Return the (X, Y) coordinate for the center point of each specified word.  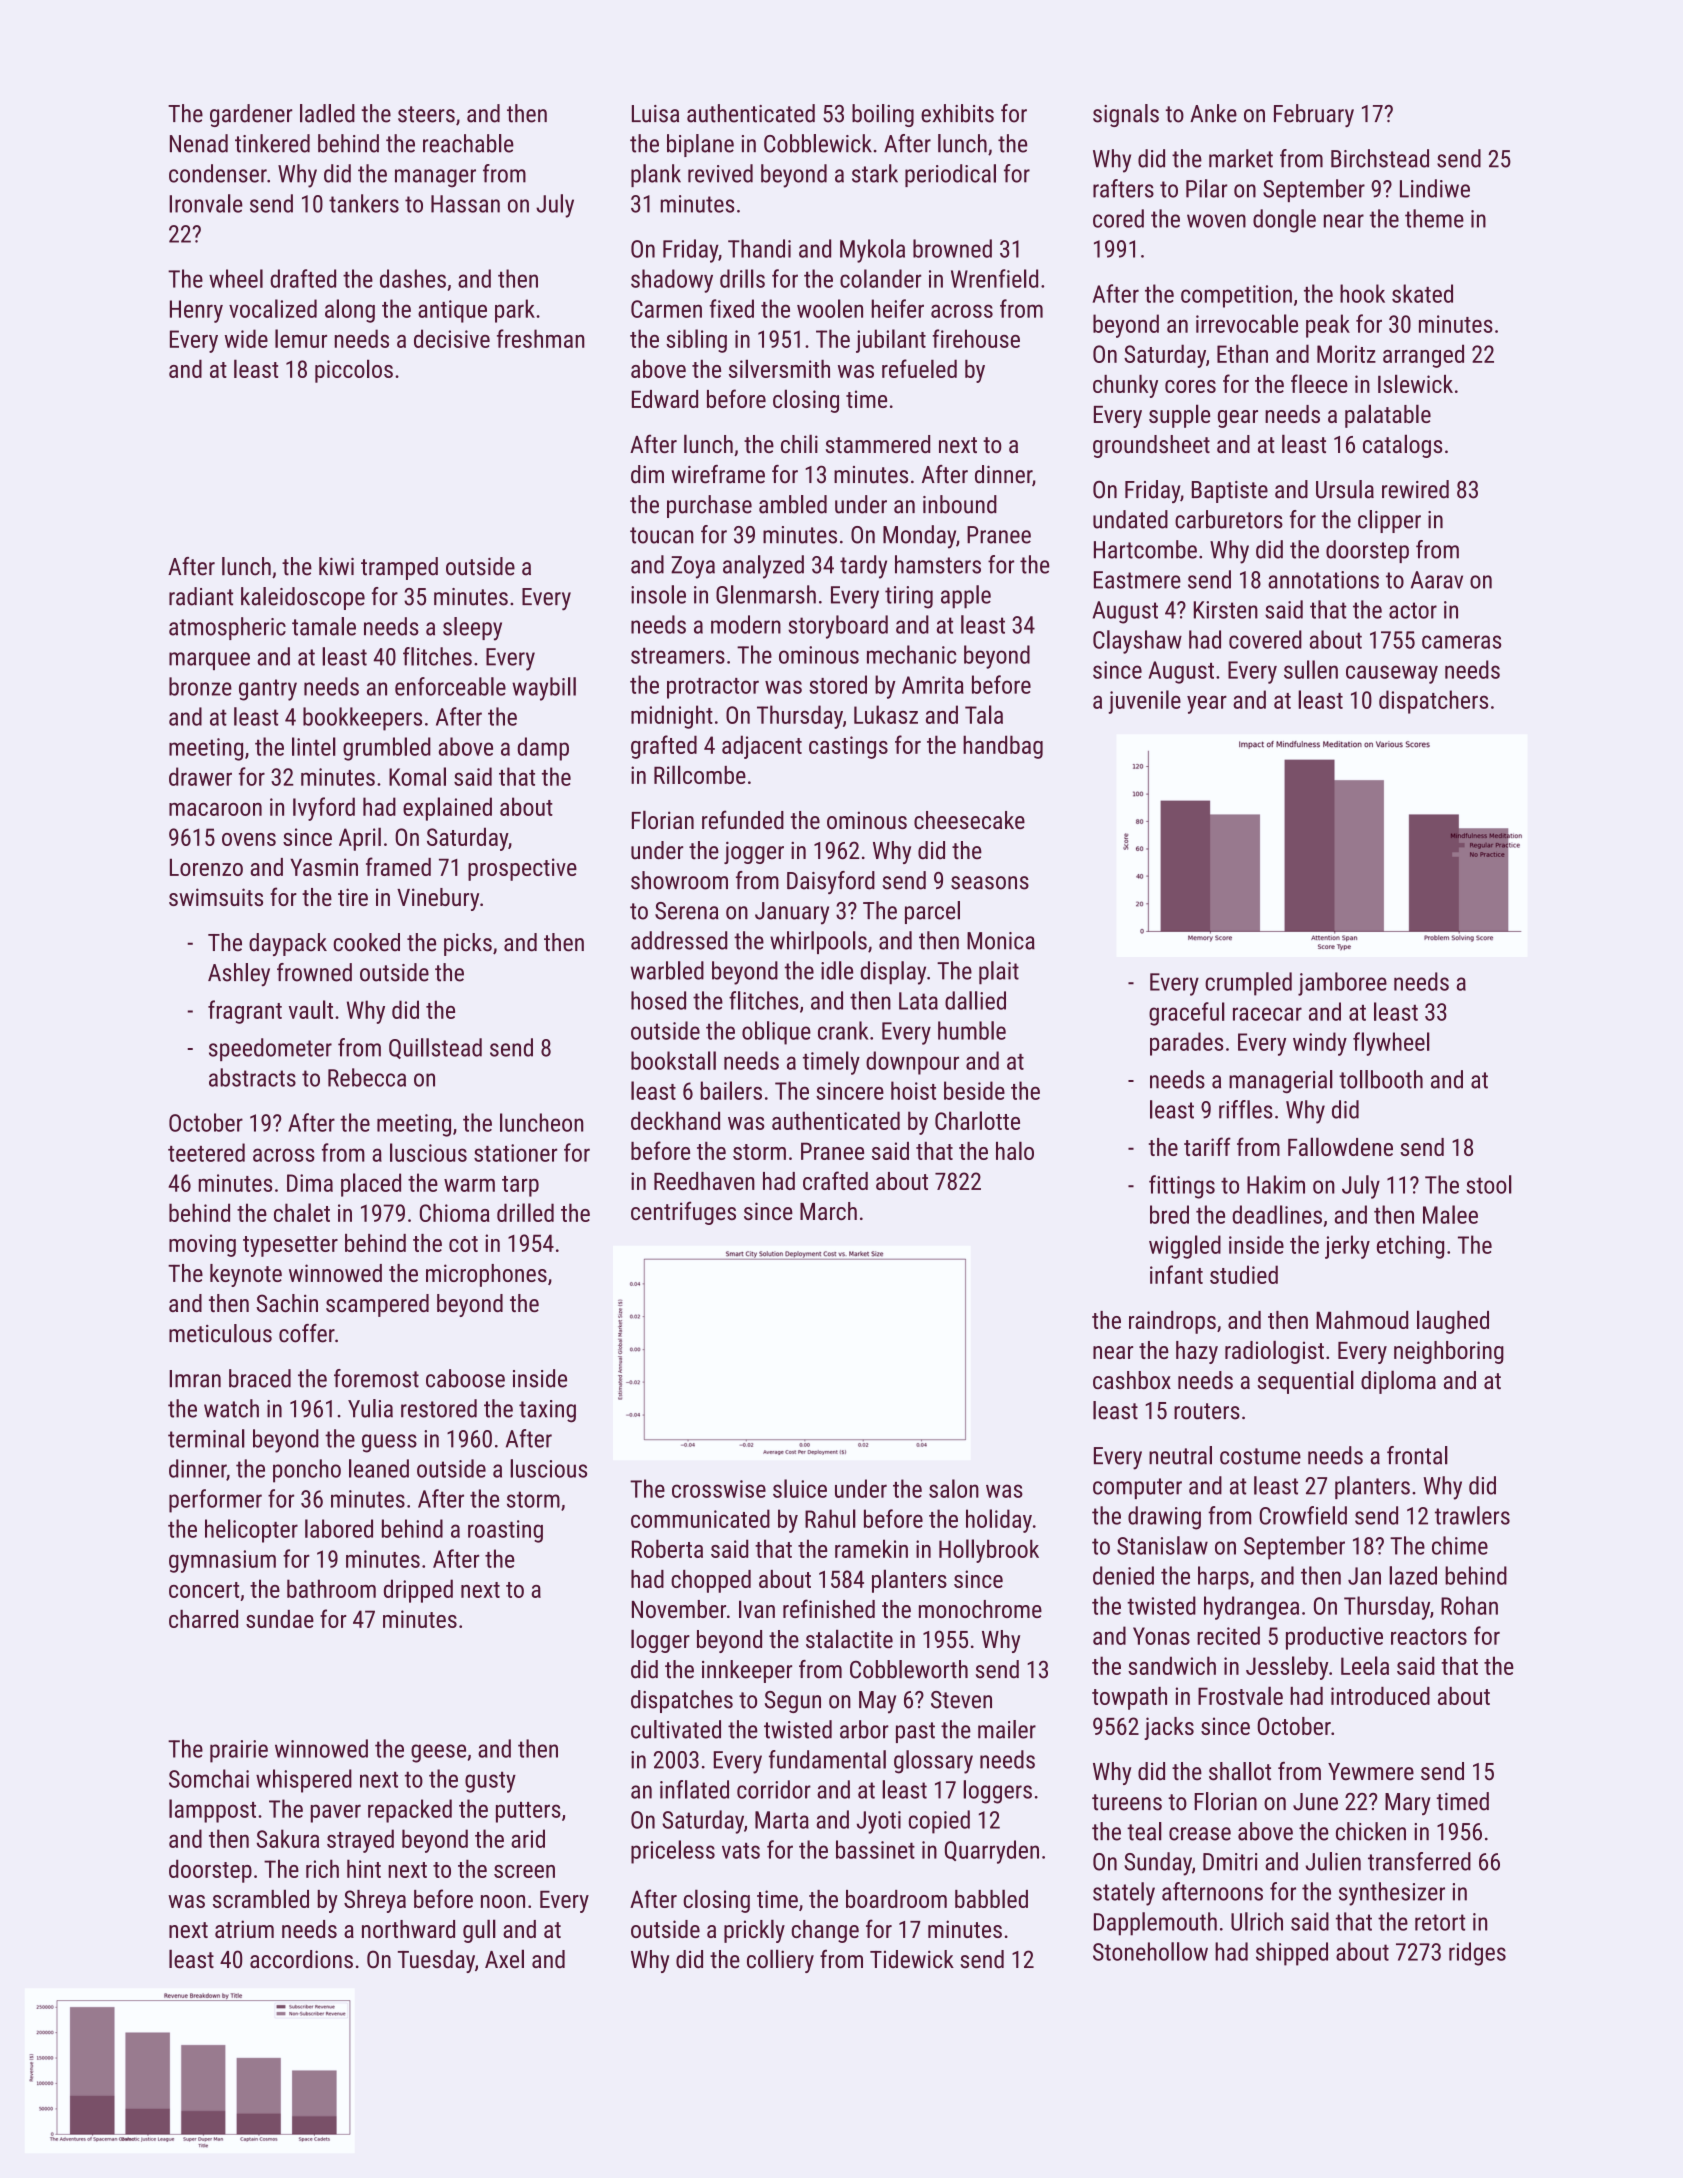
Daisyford (831, 882)
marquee (209, 661)
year (1207, 704)
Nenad (199, 143)
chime (1460, 1545)
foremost (376, 1378)
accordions (301, 1959)
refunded (743, 819)
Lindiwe (1435, 188)
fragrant (245, 1012)
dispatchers (1433, 702)
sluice (800, 1488)
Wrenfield (994, 278)
